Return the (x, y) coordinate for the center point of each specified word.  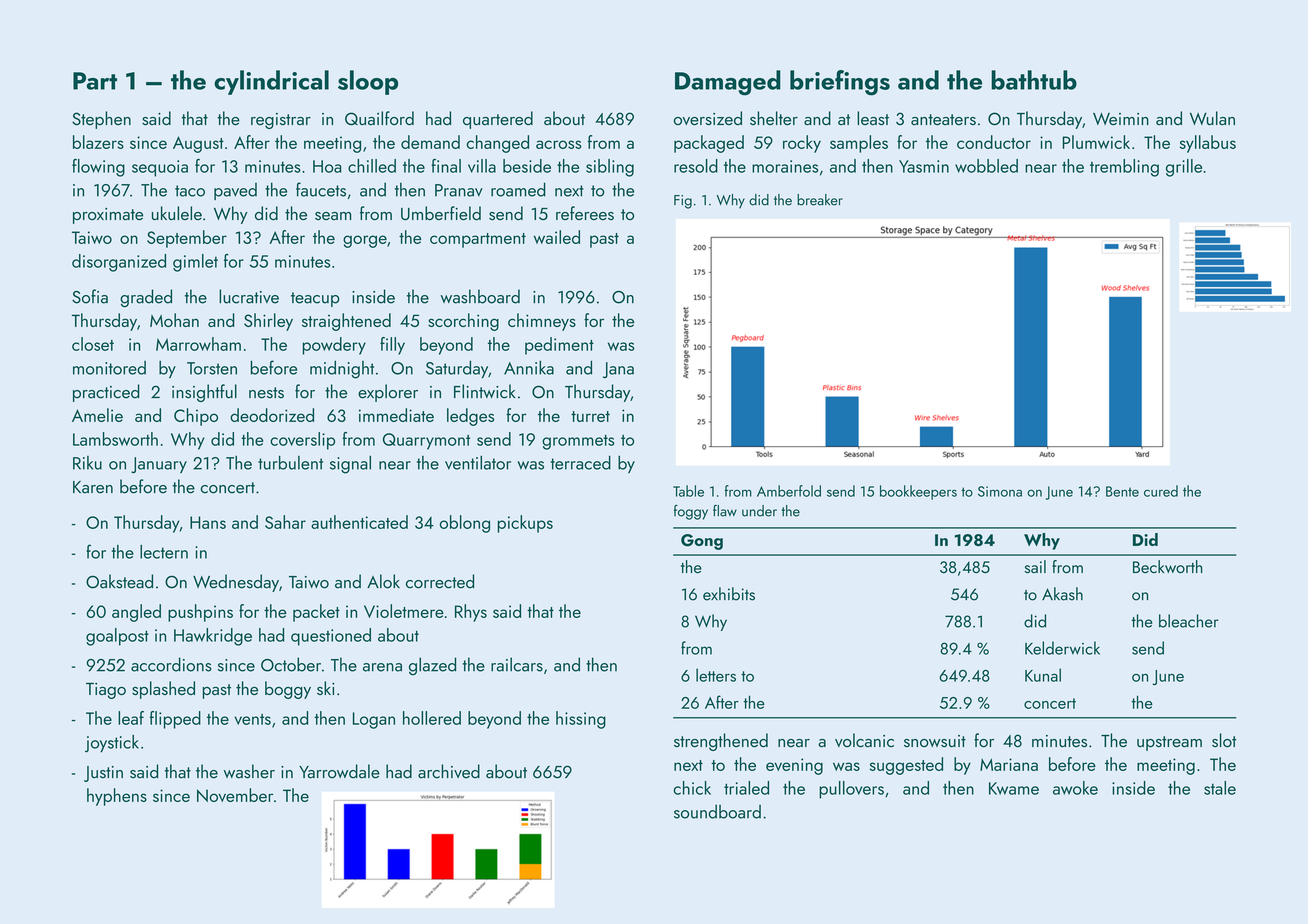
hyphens (117, 797)
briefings (840, 83)
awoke (1075, 788)
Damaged (728, 83)
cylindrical (271, 82)
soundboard (717, 811)
